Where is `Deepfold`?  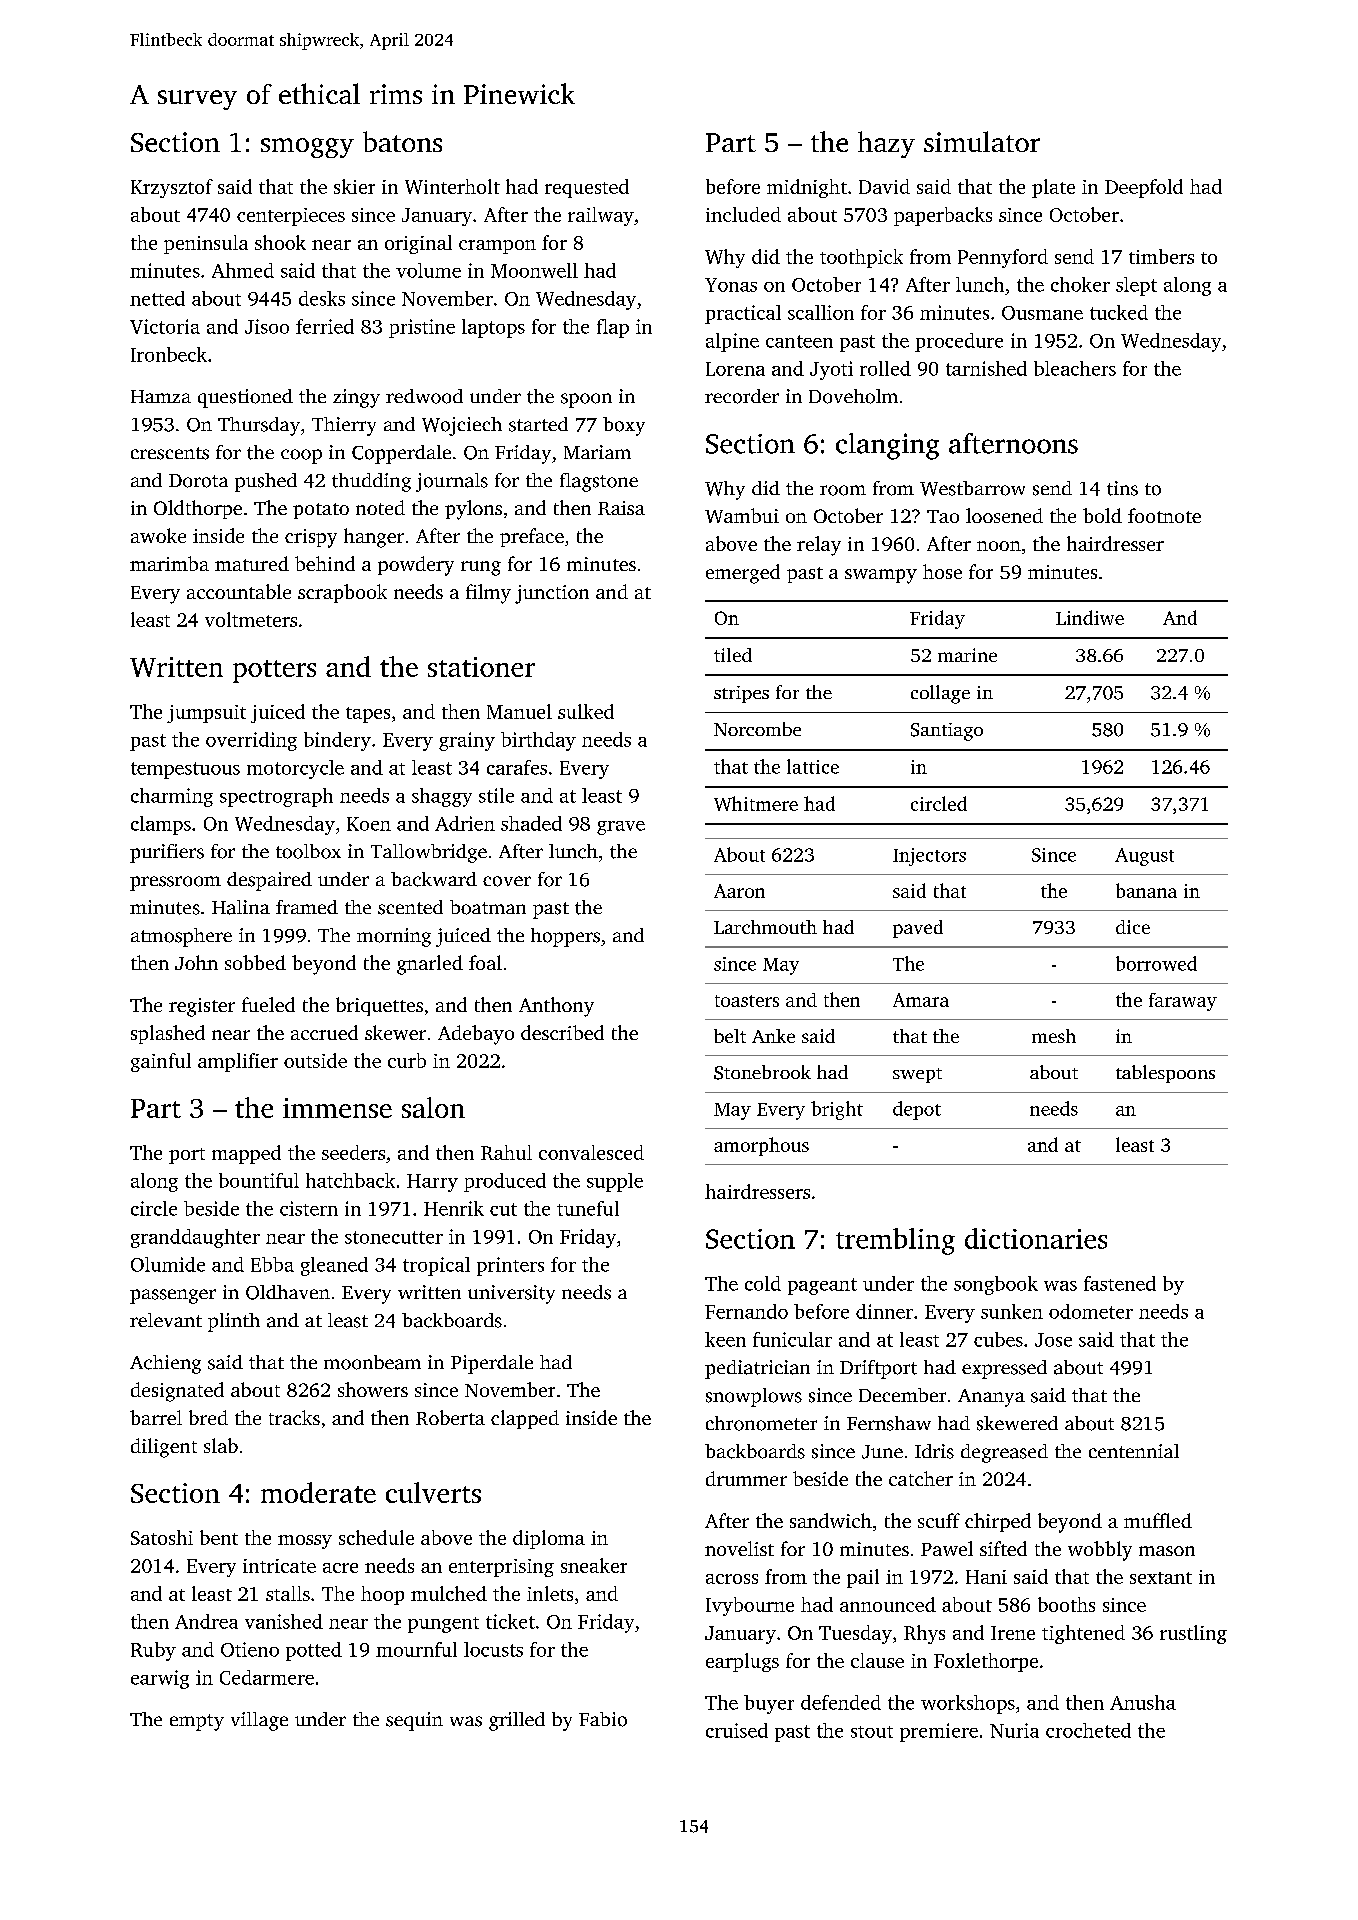
Deepfold is located at coordinates (1144, 188).
